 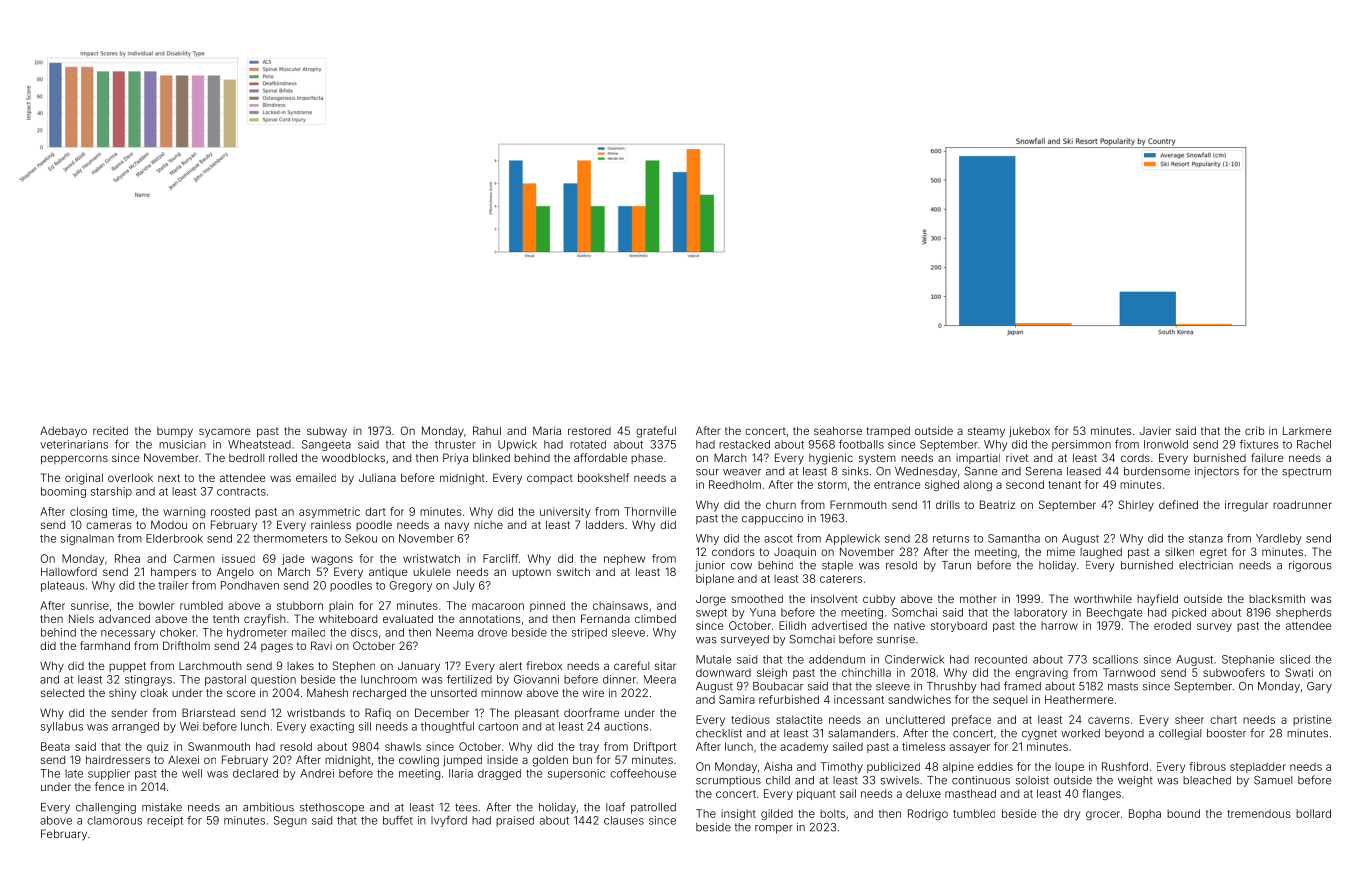 I want to click on swept, so click(x=711, y=614).
